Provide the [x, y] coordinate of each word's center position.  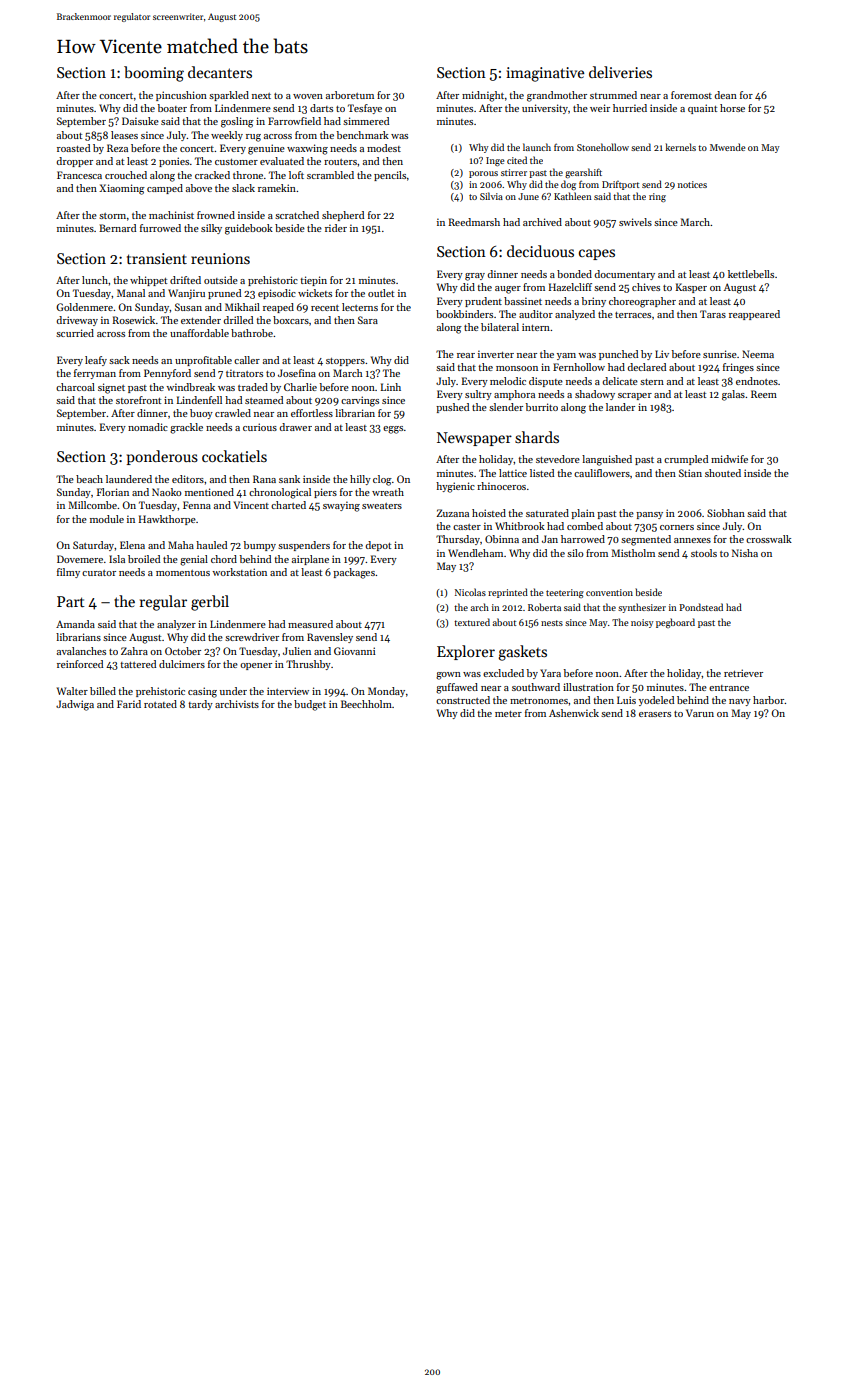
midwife [729, 459]
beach [89, 479]
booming [154, 74]
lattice [513, 473]
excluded [503, 673]
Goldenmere [84, 307]
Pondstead [701, 607]
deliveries [620, 72]
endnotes [757, 381]
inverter [496, 354]
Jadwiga [75, 705]
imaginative [545, 74]
